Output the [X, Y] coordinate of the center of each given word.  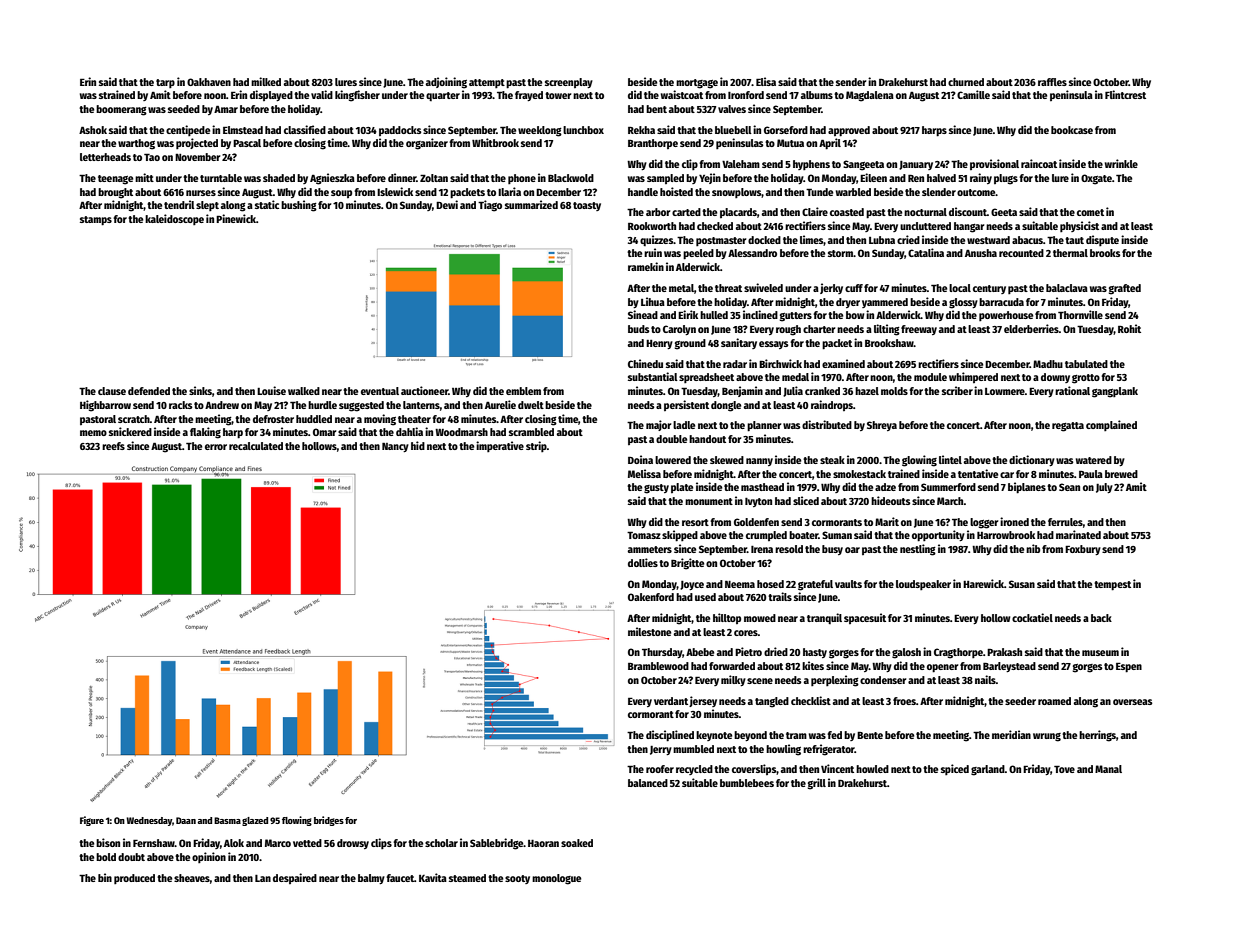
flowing [297, 821]
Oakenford [651, 597]
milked [266, 81]
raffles [1052, 82]
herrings [1097, 736]
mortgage [697, 84]
